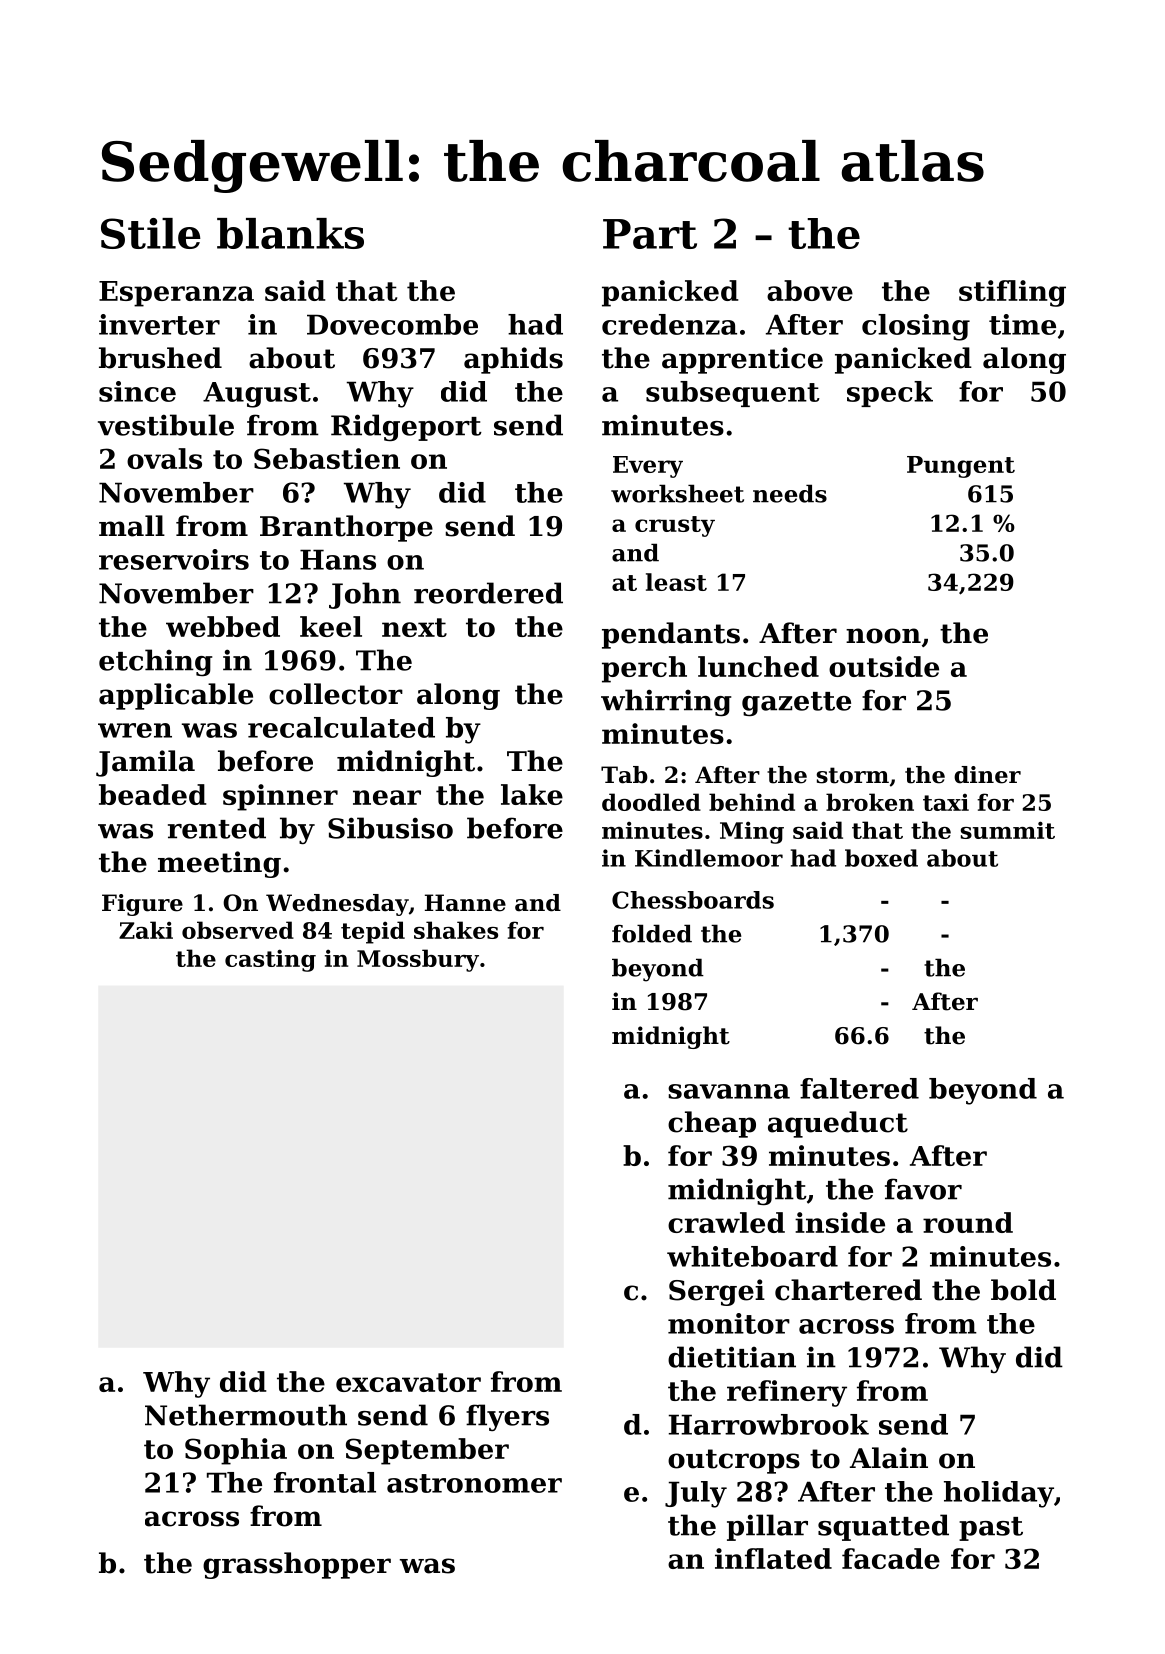 The height and width of the document is (1654, 1165). I want to click on Zaki, so click(146, 930).
